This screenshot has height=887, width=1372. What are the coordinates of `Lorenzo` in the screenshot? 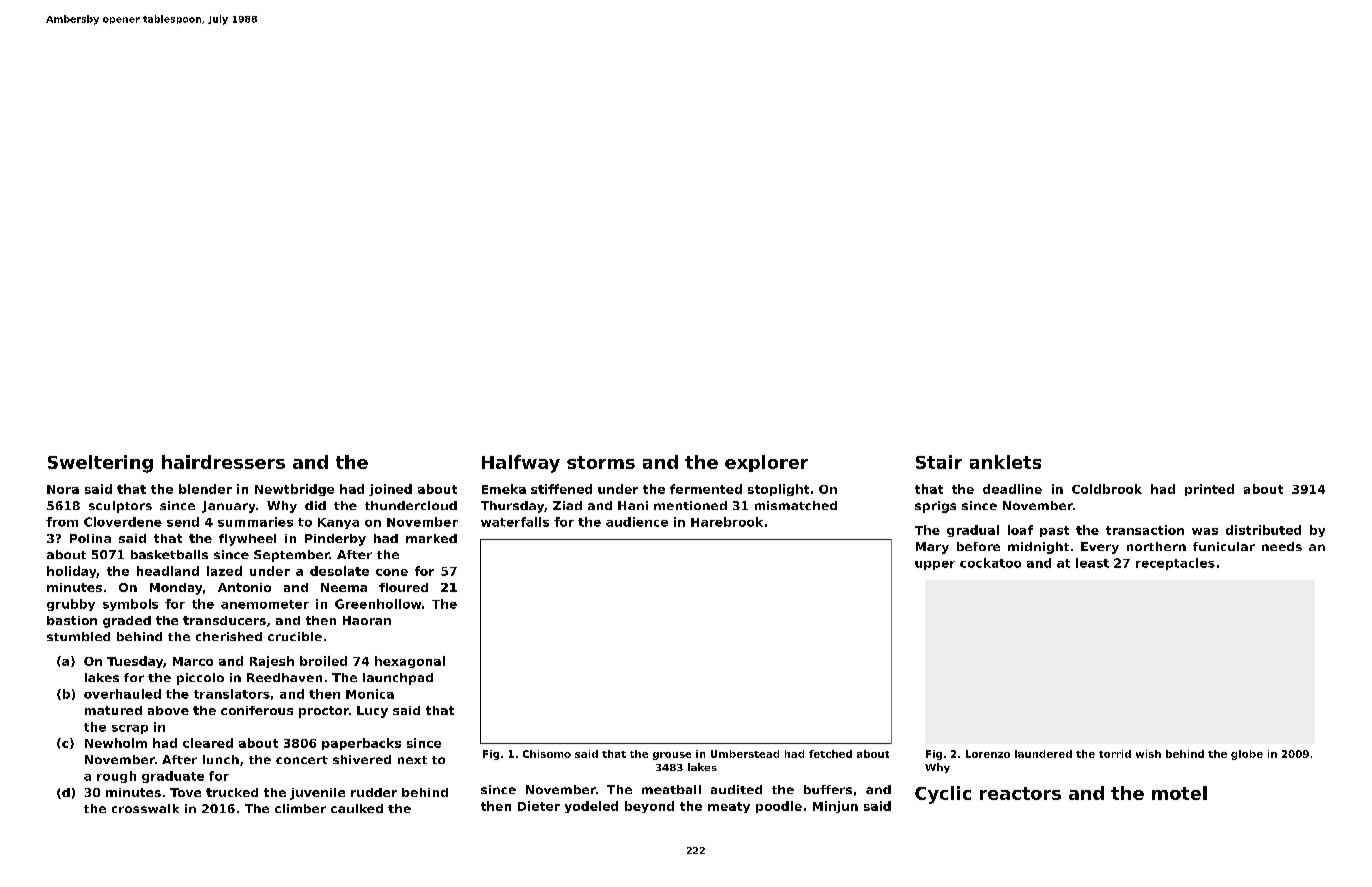 It's located at (988, 754).
